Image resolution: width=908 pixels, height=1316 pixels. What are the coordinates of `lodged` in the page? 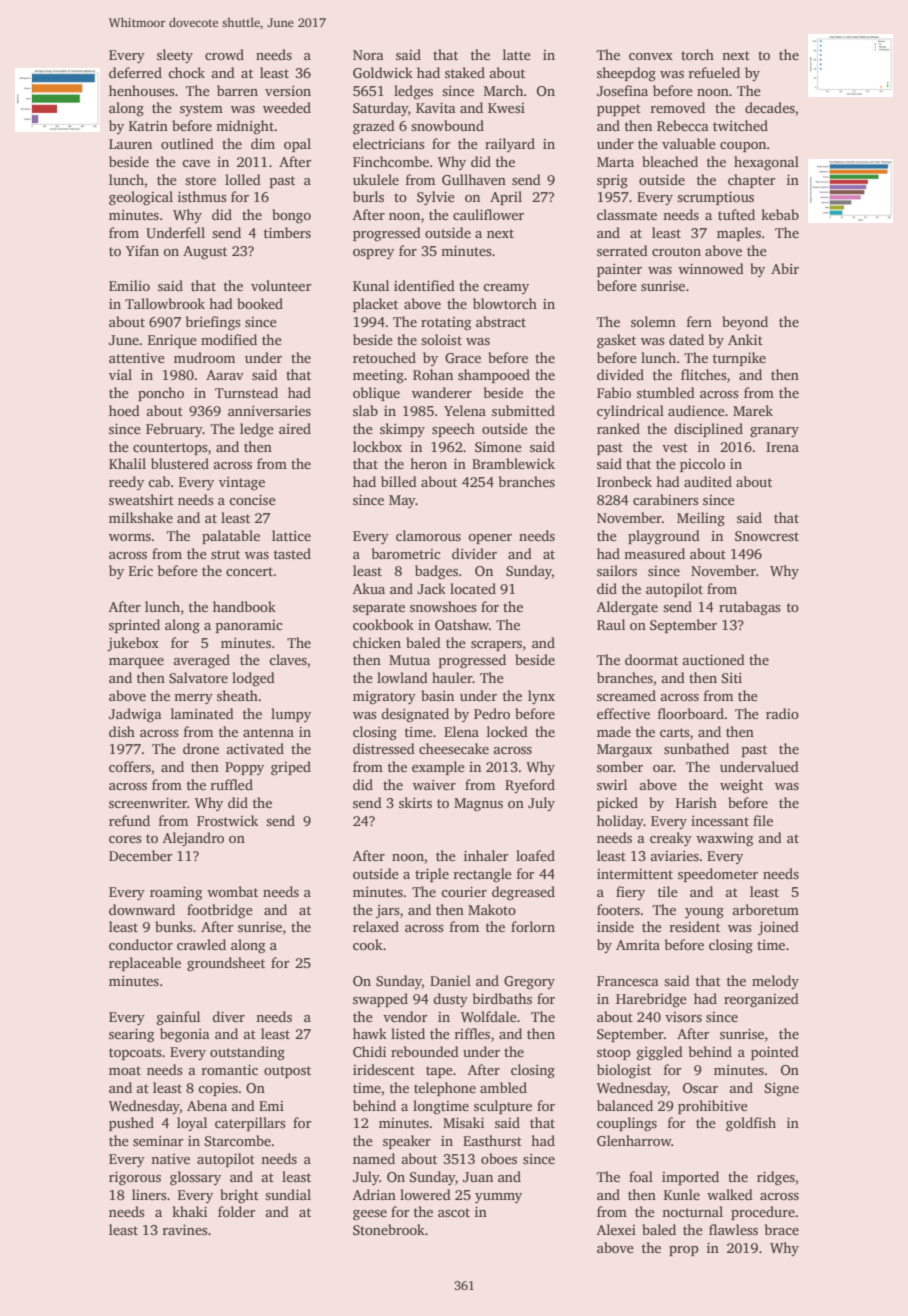 It's located at (253, 679).
